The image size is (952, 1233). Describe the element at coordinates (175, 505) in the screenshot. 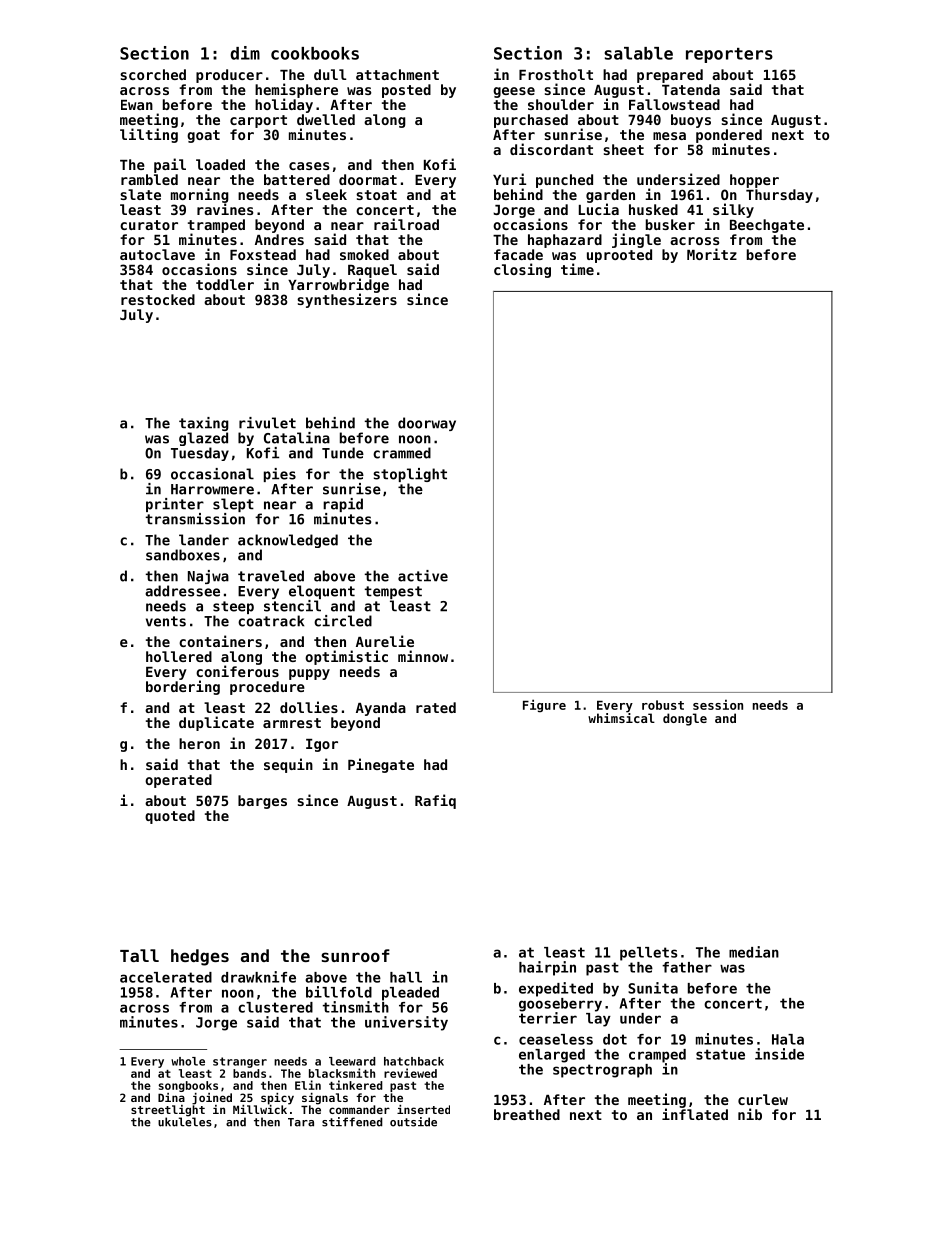

I see `printer` at that location.
